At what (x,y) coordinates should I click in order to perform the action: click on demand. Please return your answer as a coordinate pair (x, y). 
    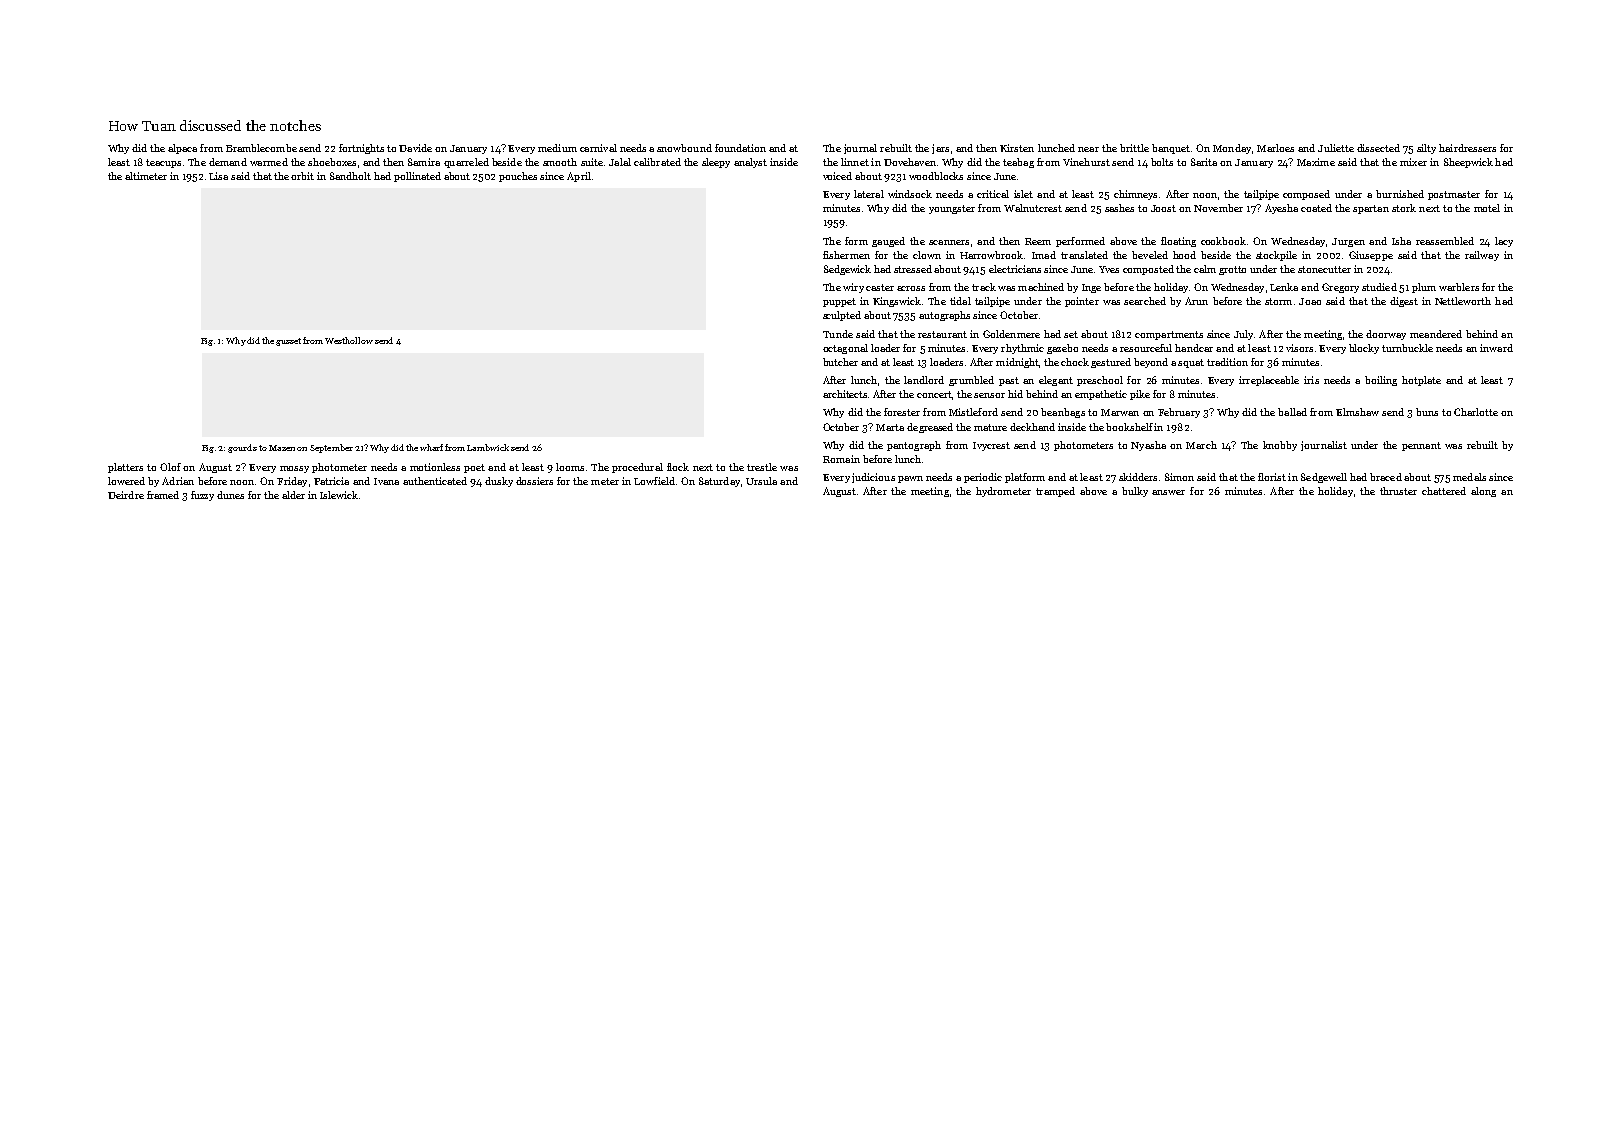
    Looking at the image, I should click on (228, 162).
